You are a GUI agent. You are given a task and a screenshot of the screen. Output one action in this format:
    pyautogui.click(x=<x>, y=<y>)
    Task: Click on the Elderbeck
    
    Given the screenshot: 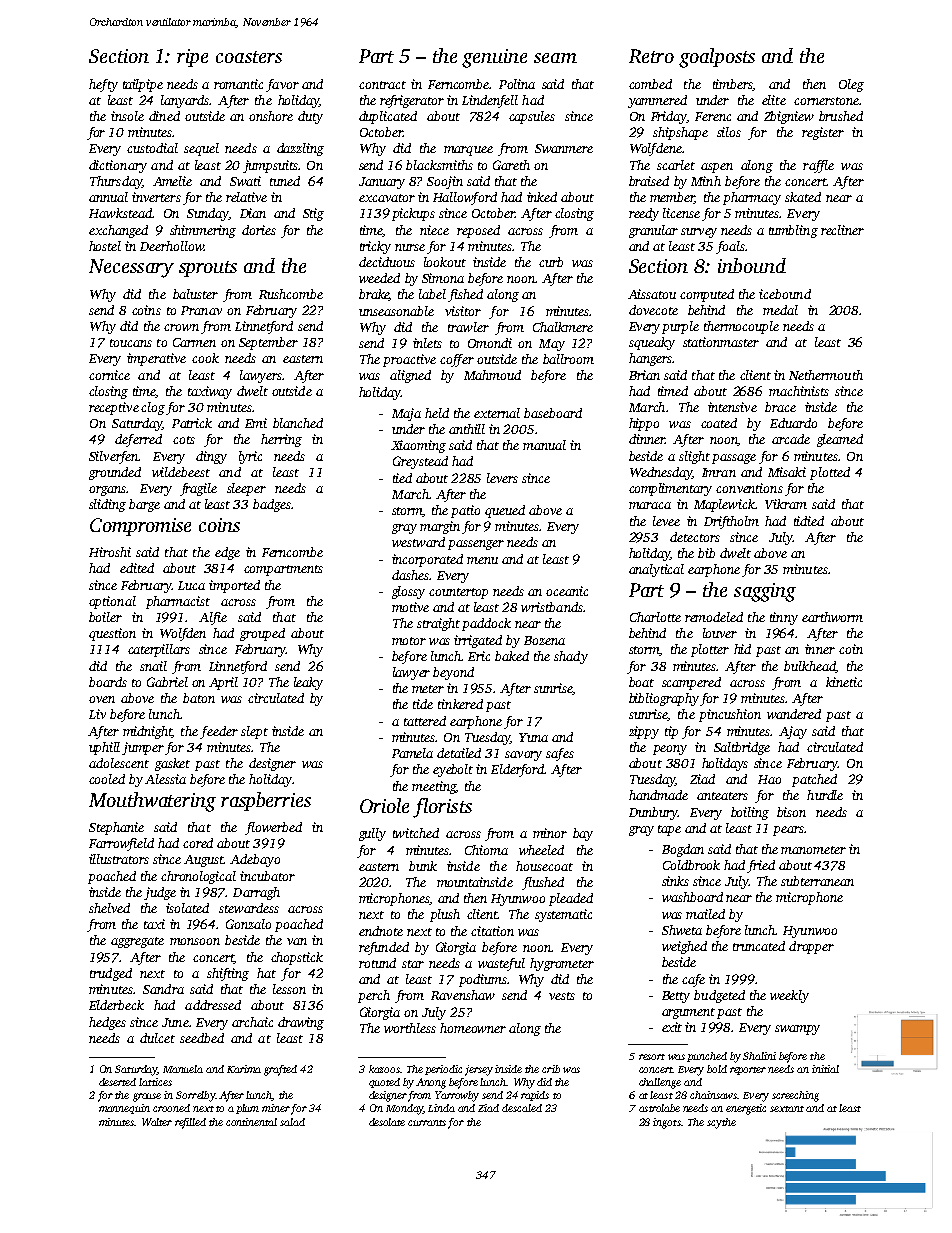 What is the action you would take?
    pyautogui.click(x=116, y=1005)
